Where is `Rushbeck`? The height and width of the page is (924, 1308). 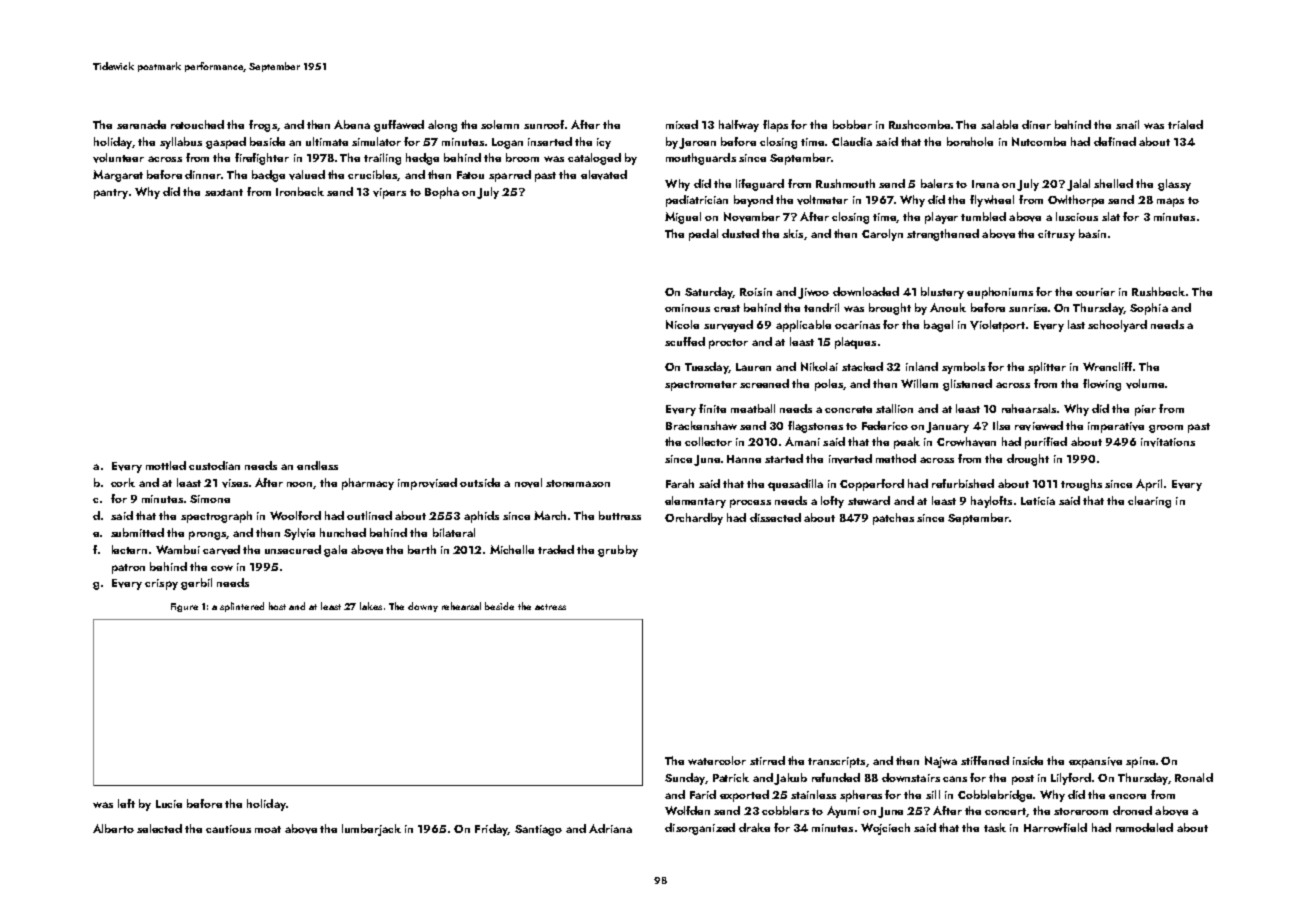 Rushbeck is located at coordinates (1158, 291).
